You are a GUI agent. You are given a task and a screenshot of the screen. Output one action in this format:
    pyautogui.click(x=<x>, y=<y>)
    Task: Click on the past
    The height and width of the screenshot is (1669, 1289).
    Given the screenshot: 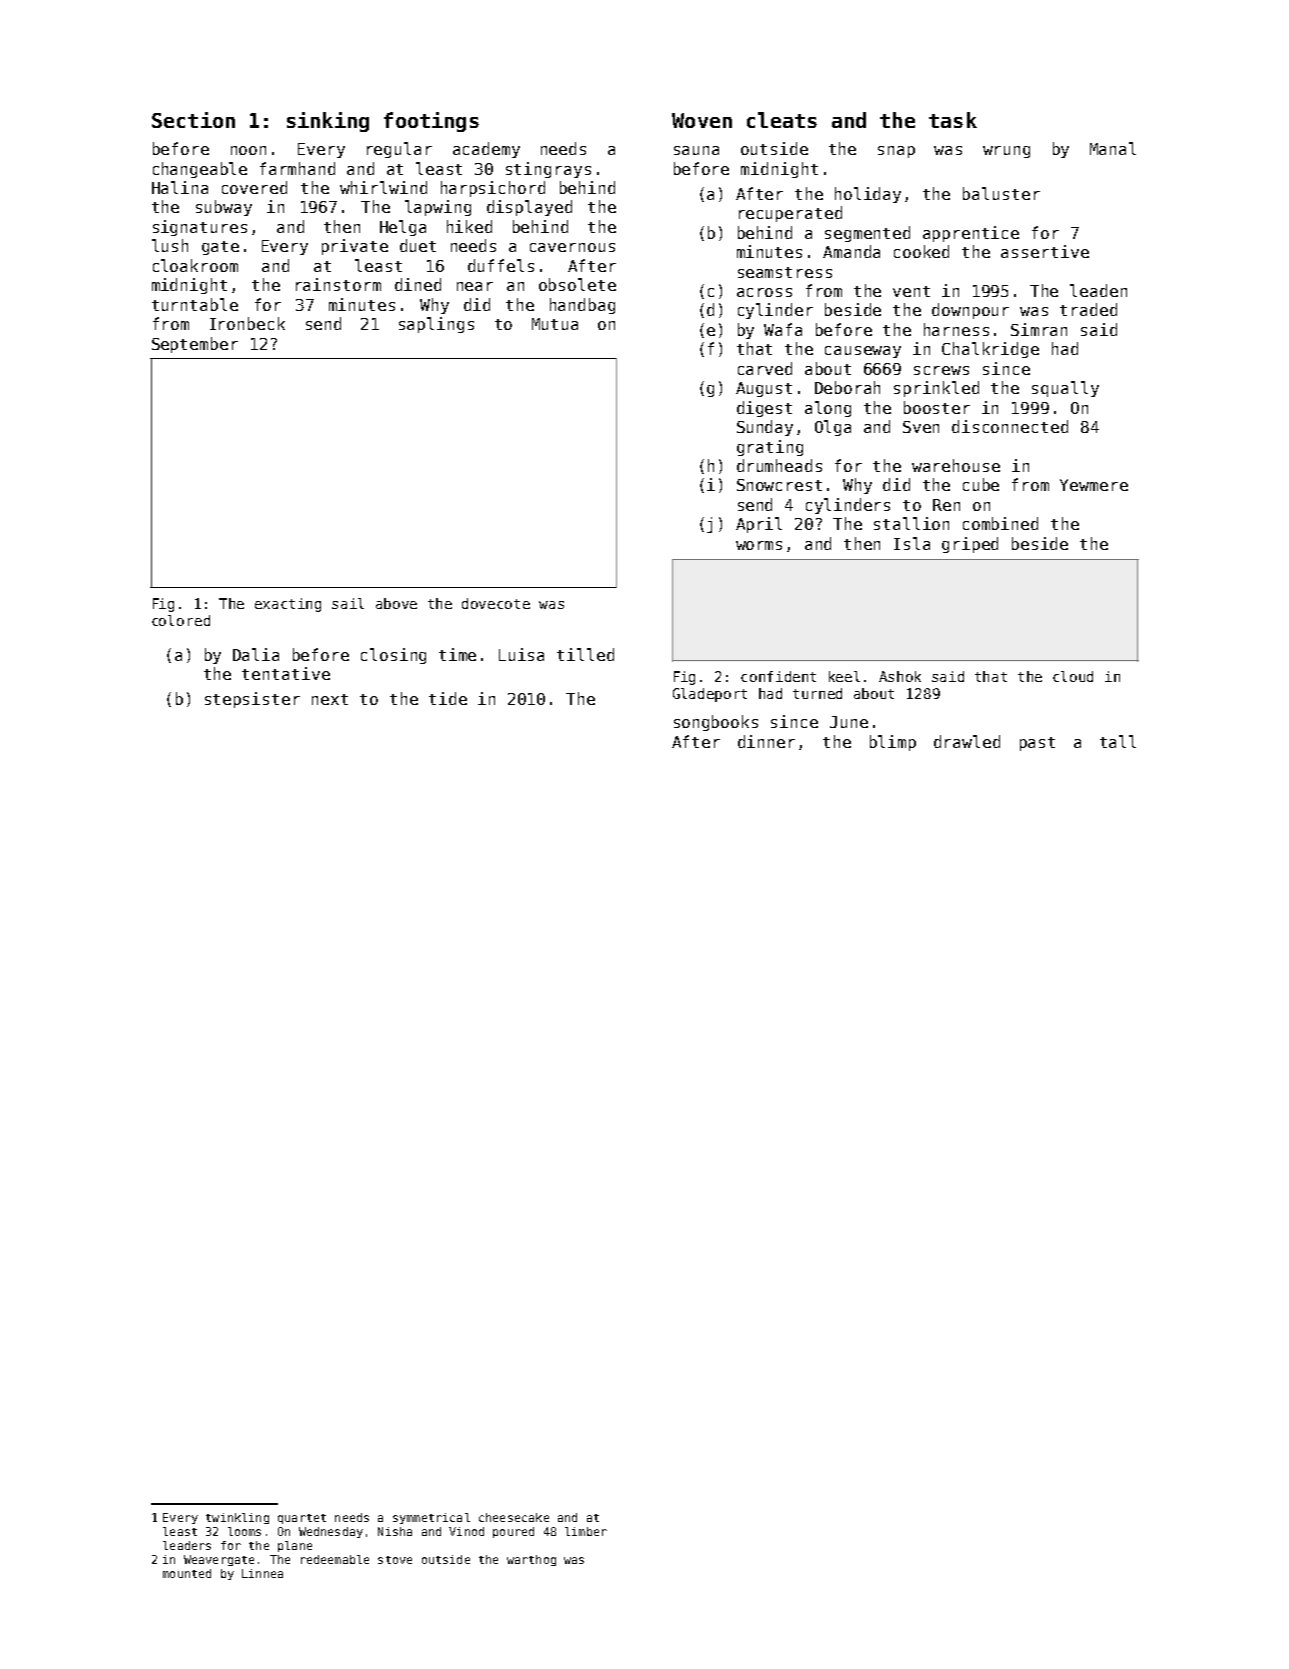 What is the action you would take?
    pyautogui.click(x=1037, y=744)
